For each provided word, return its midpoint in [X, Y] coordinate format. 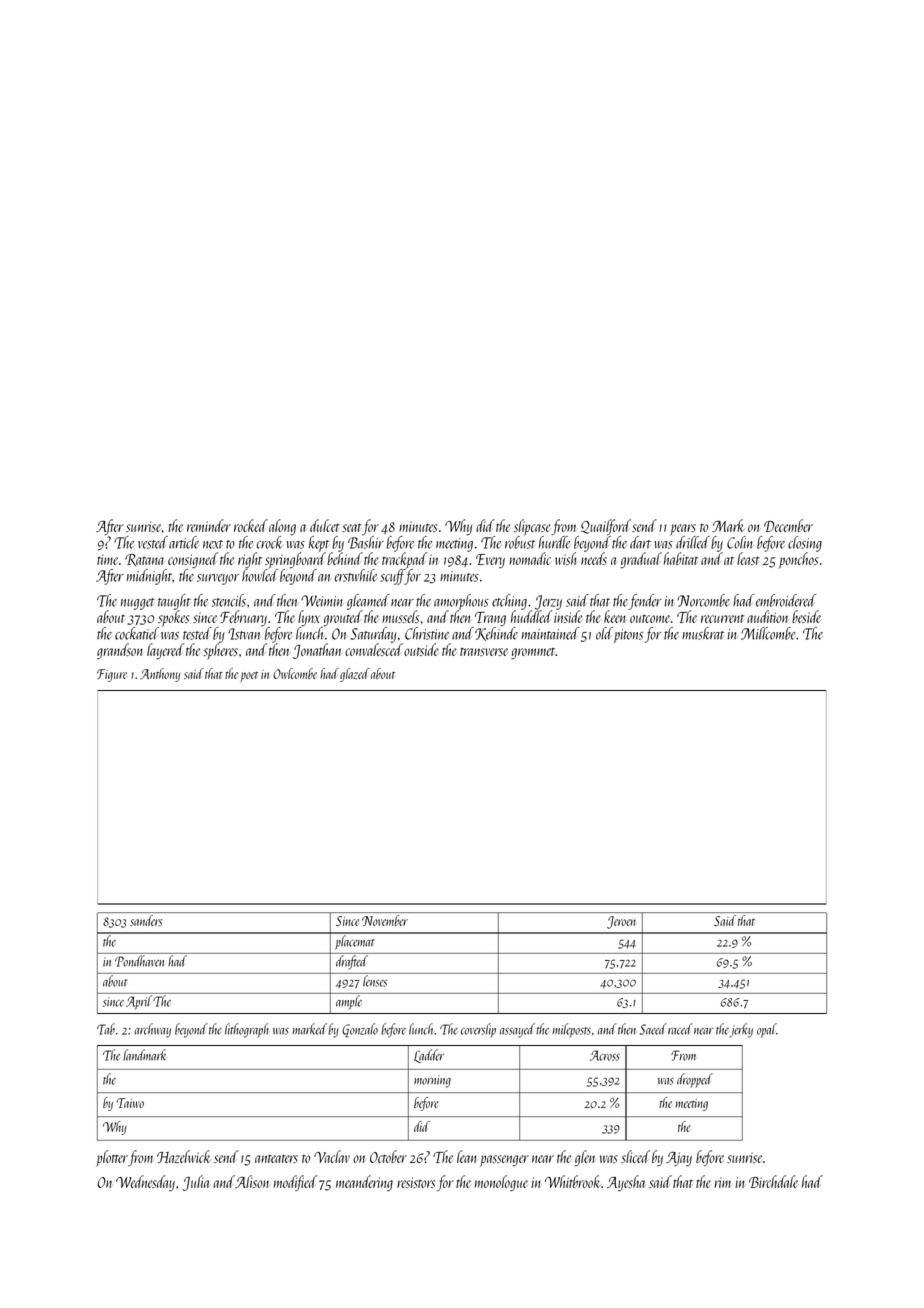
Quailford [606, 527]
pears [683, 530]
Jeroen [621, 922]
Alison [252, 1181]
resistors [416, 1182]
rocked [251, 525]
